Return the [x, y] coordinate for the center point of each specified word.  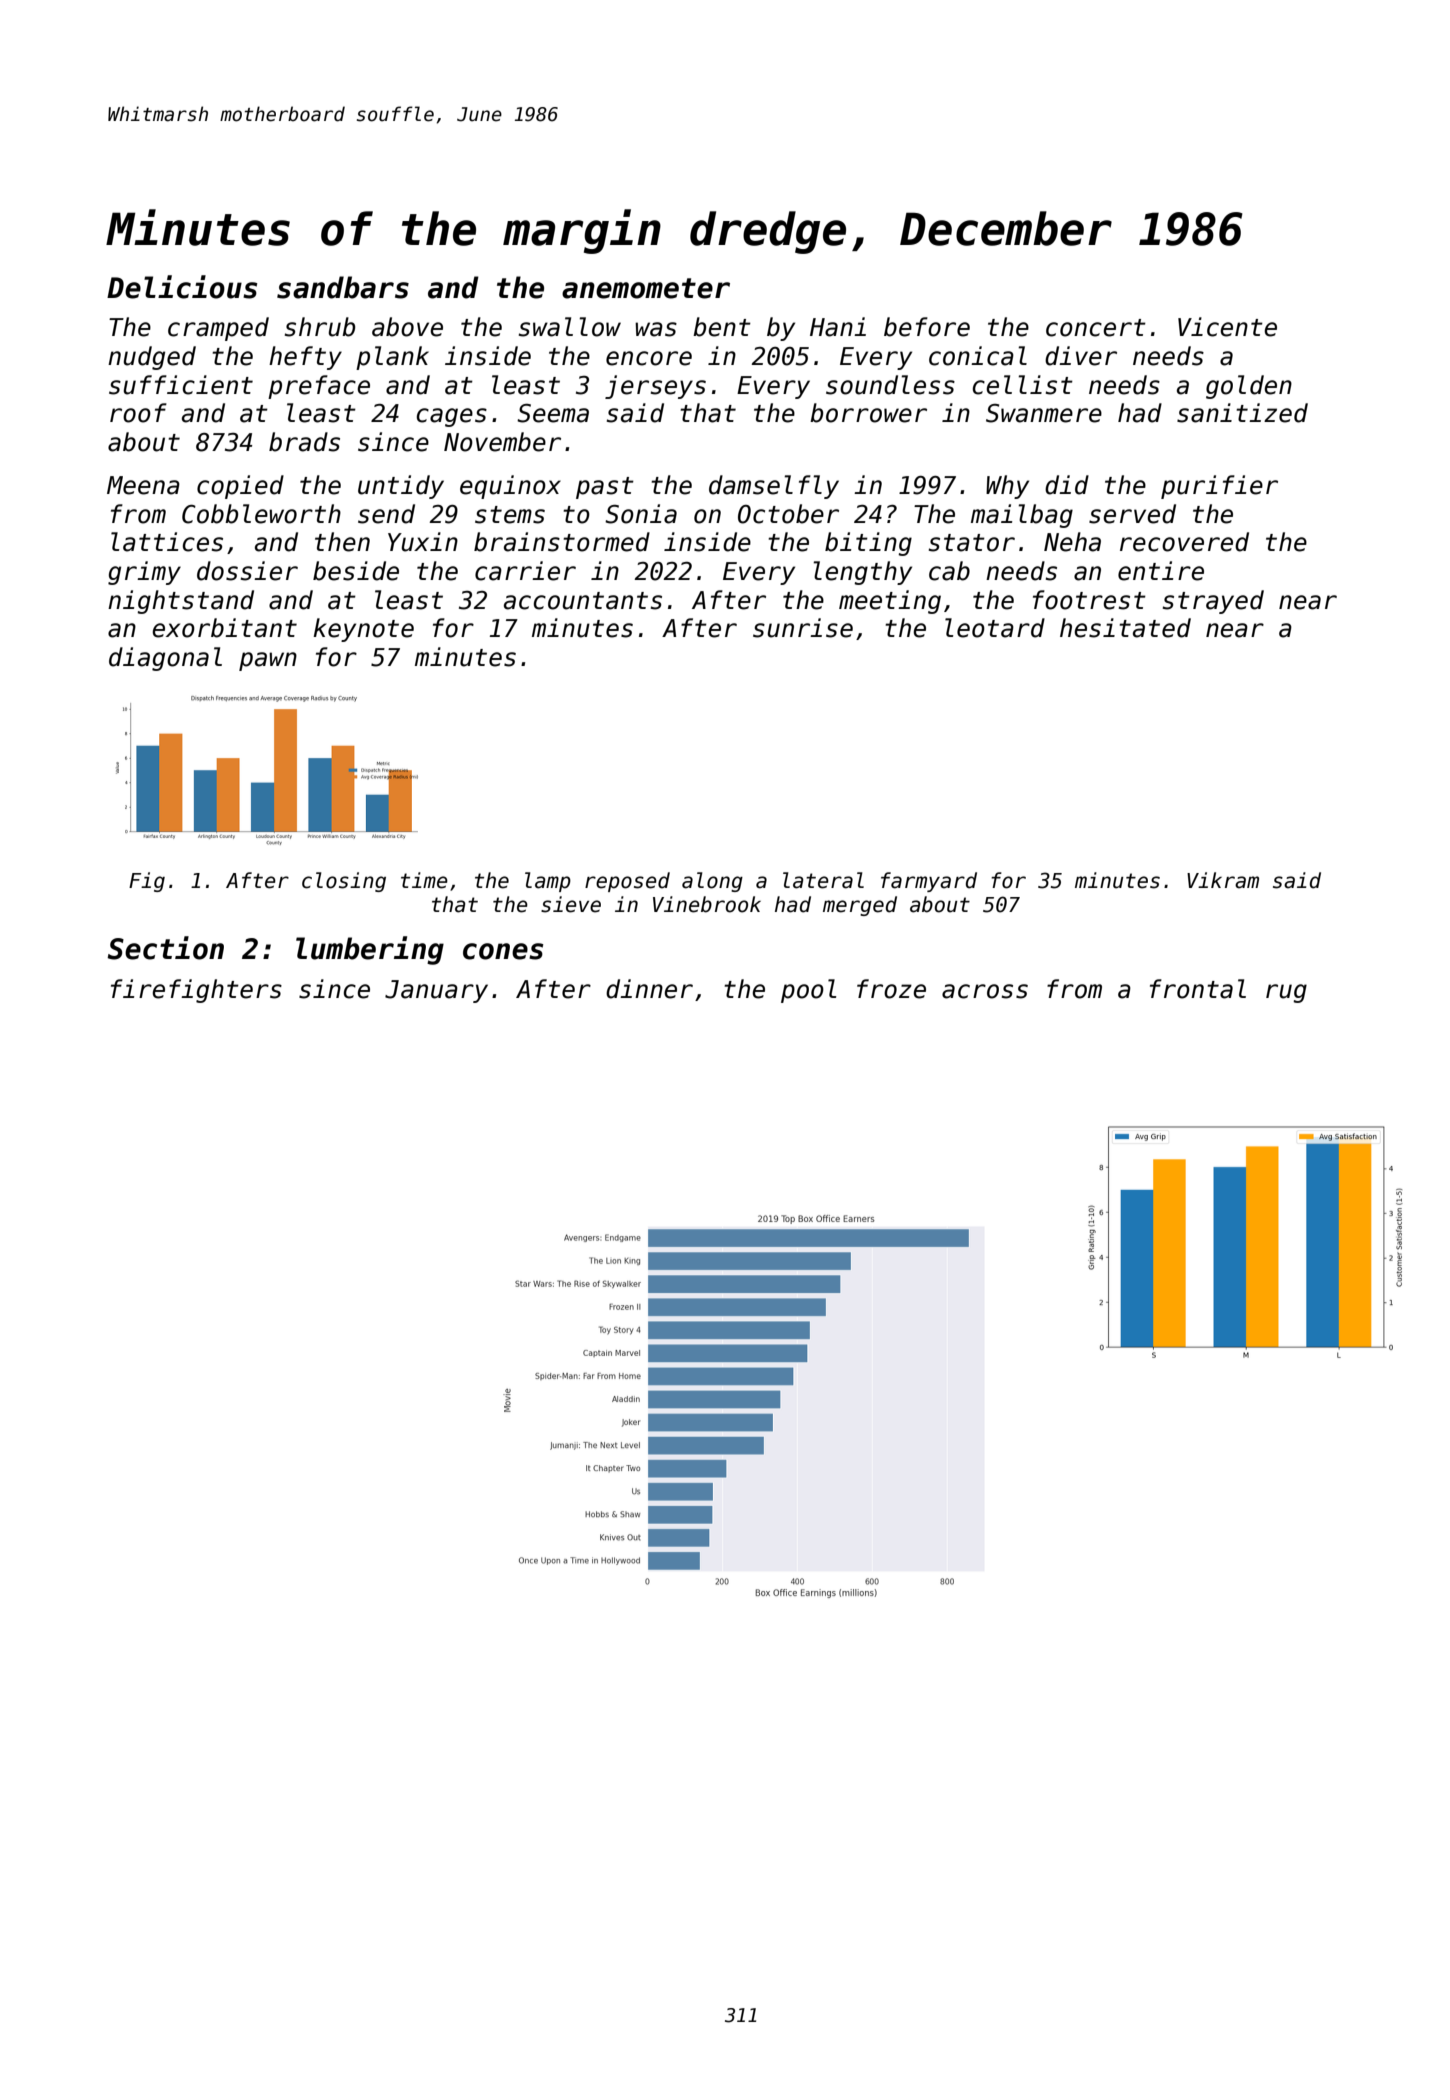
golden [1249, 387]
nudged [152, 358]
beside [356, 571]
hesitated [1125, 628]
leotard [995, 628]
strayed [1213, 602]
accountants [583, 601]
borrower [868, 413]
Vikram [1223, 880]
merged [860, 906]
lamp [548, 882]
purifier [1219, 487]
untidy [401, 487]
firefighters [196, 991]
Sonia [641, 514]
